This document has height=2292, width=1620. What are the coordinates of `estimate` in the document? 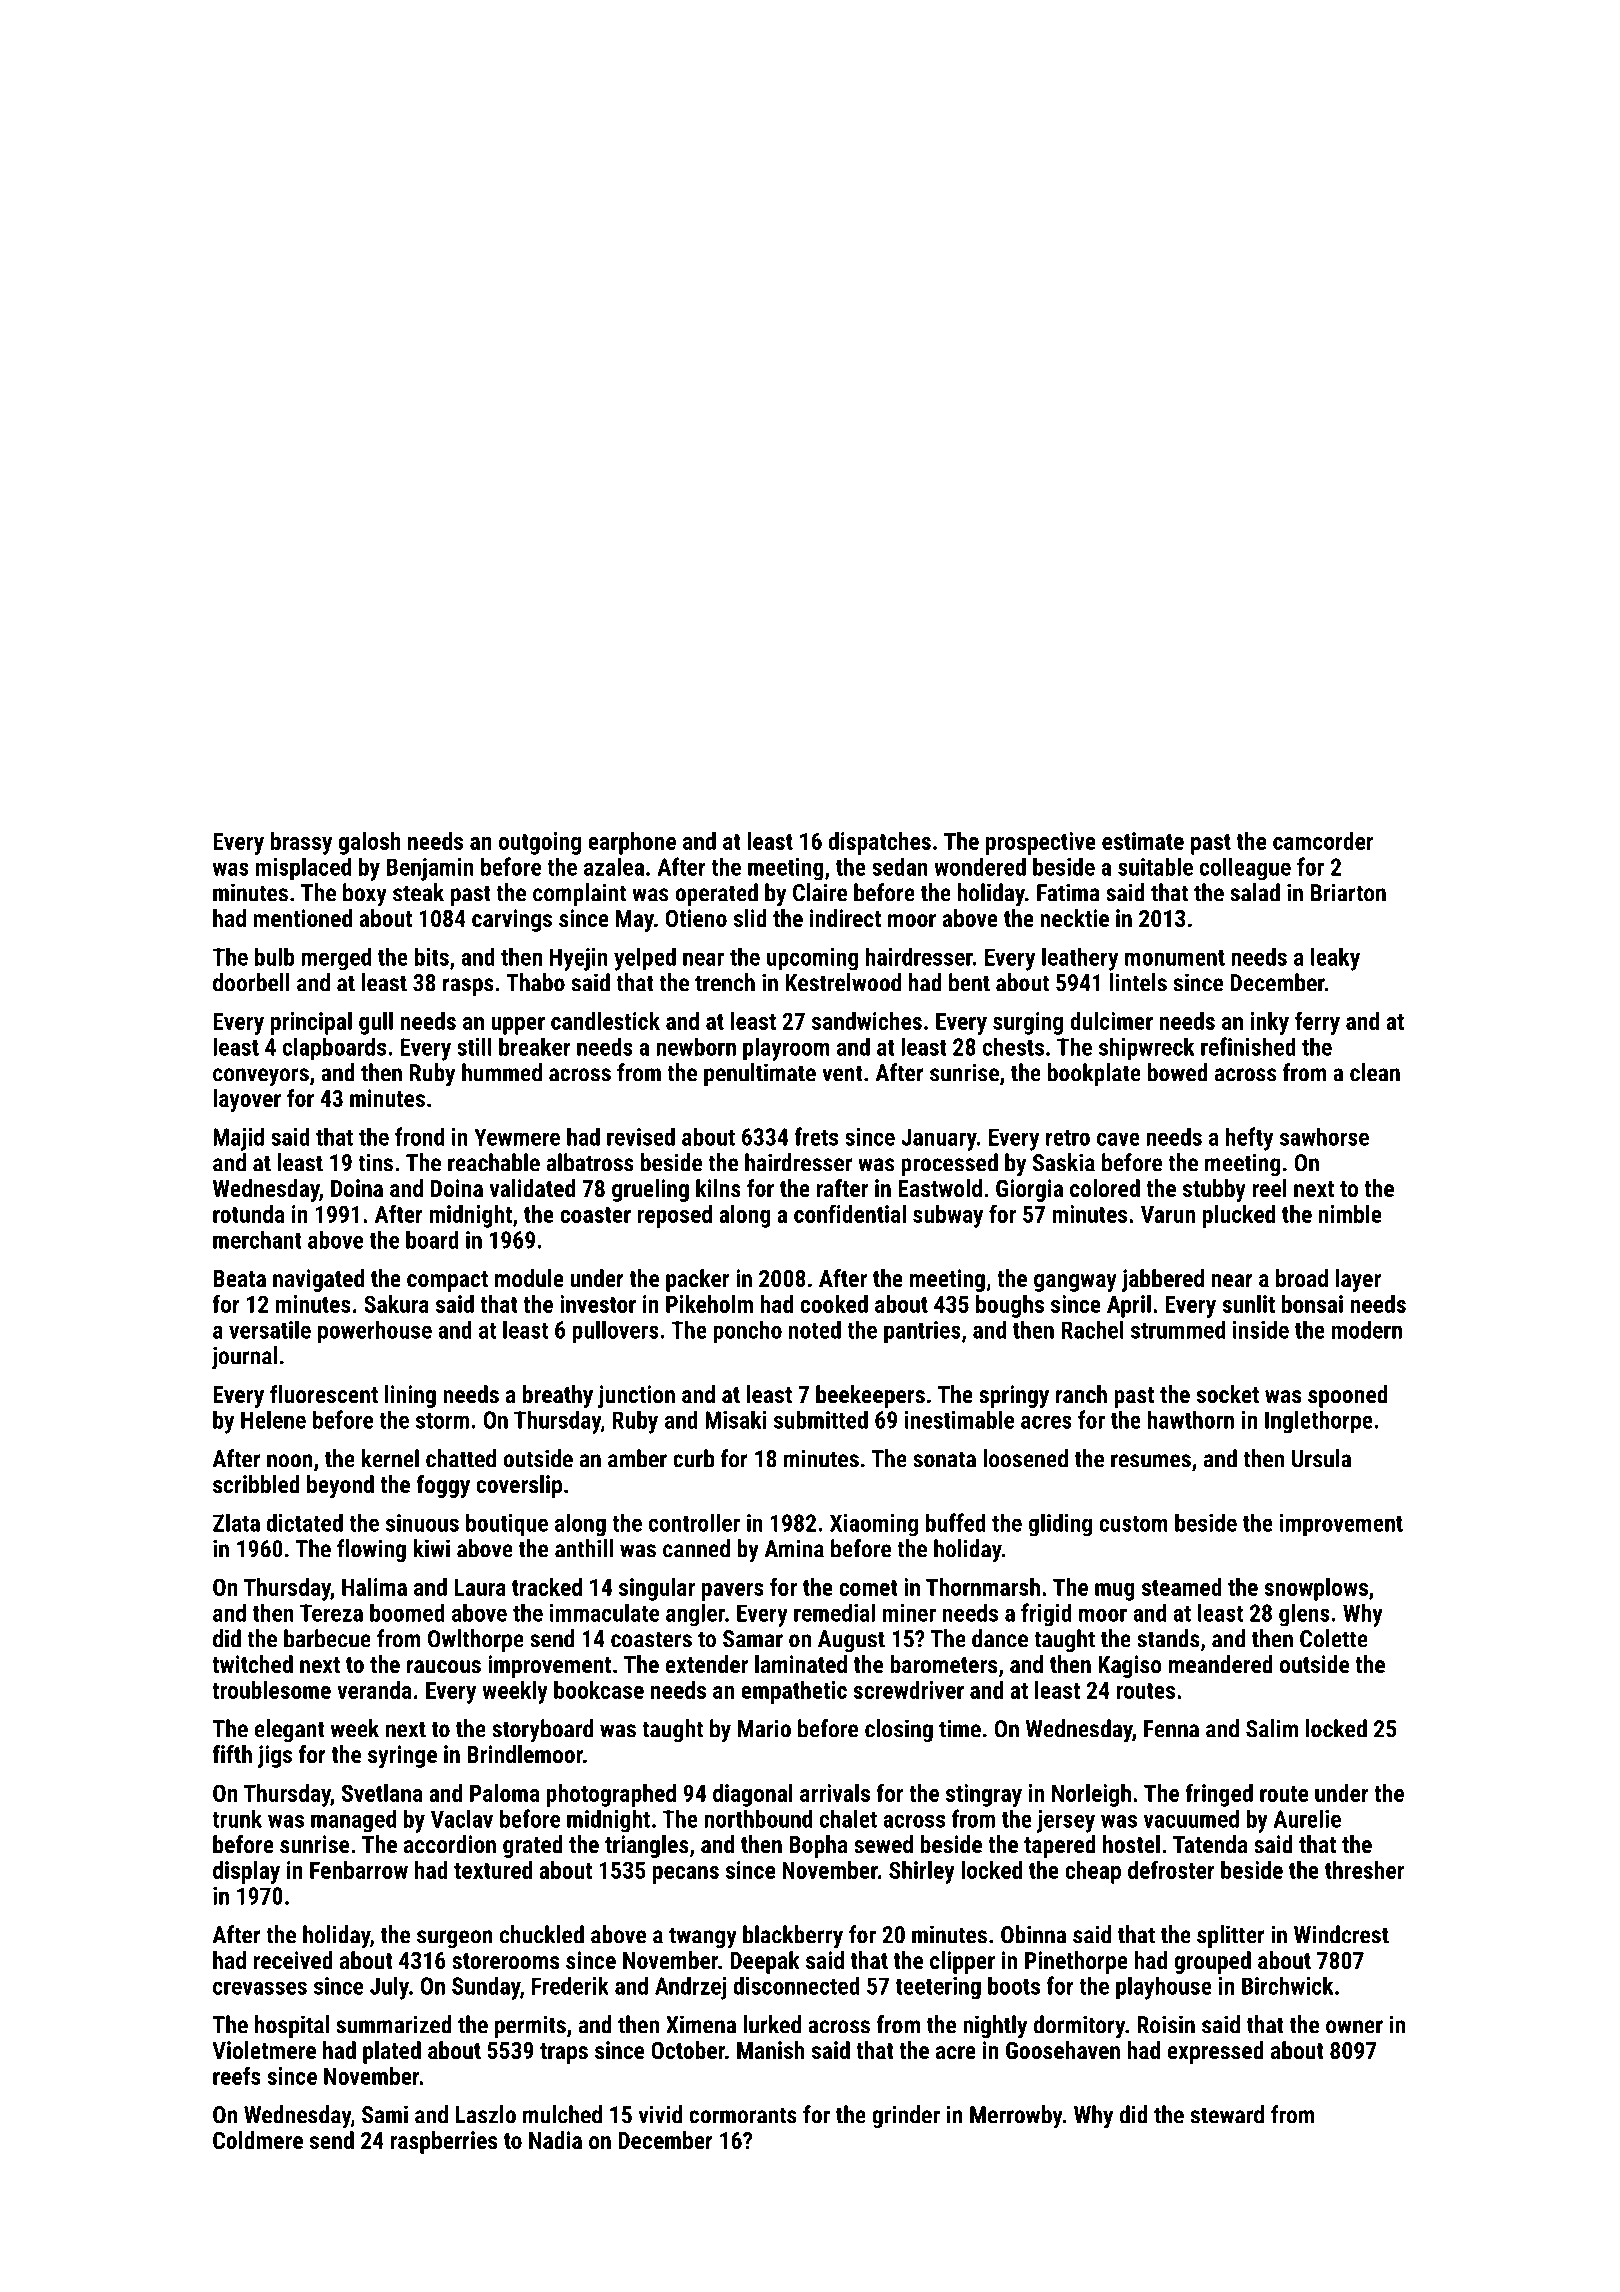 It's located at (1143, 841).
